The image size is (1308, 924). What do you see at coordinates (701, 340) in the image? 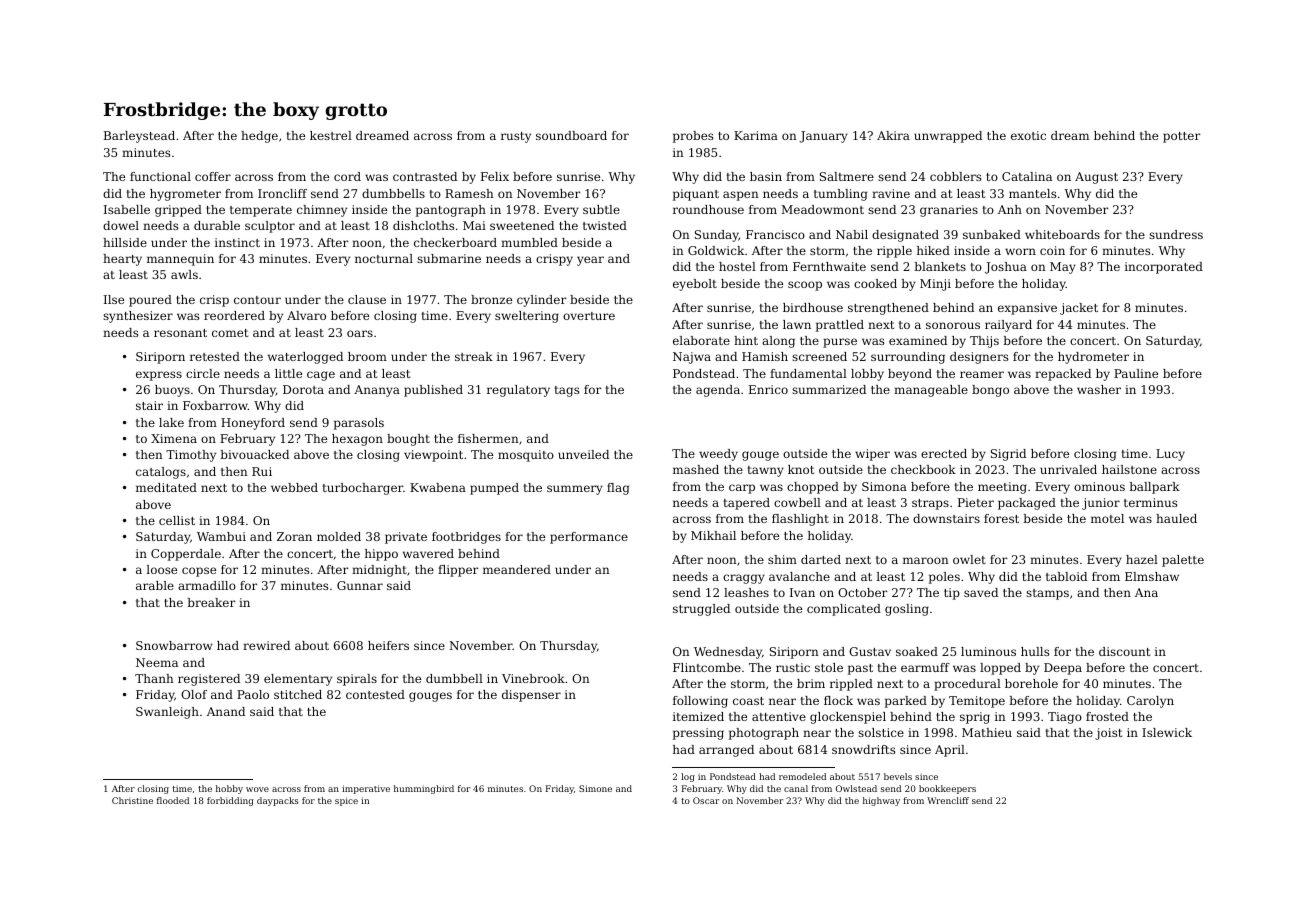
I see `elaborate` at bounding box center [701, 340].
